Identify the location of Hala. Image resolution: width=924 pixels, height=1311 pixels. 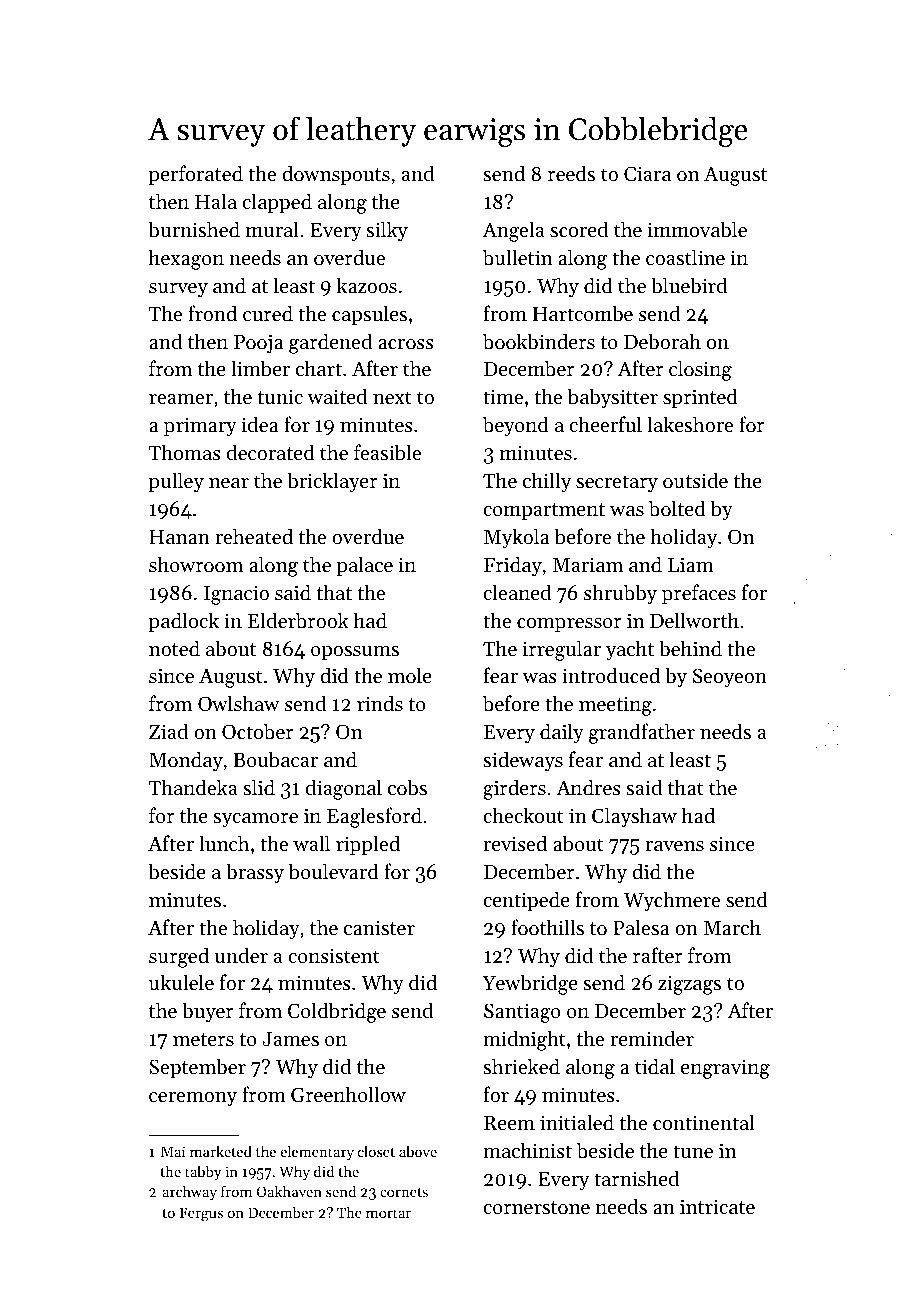
(216, 201).
